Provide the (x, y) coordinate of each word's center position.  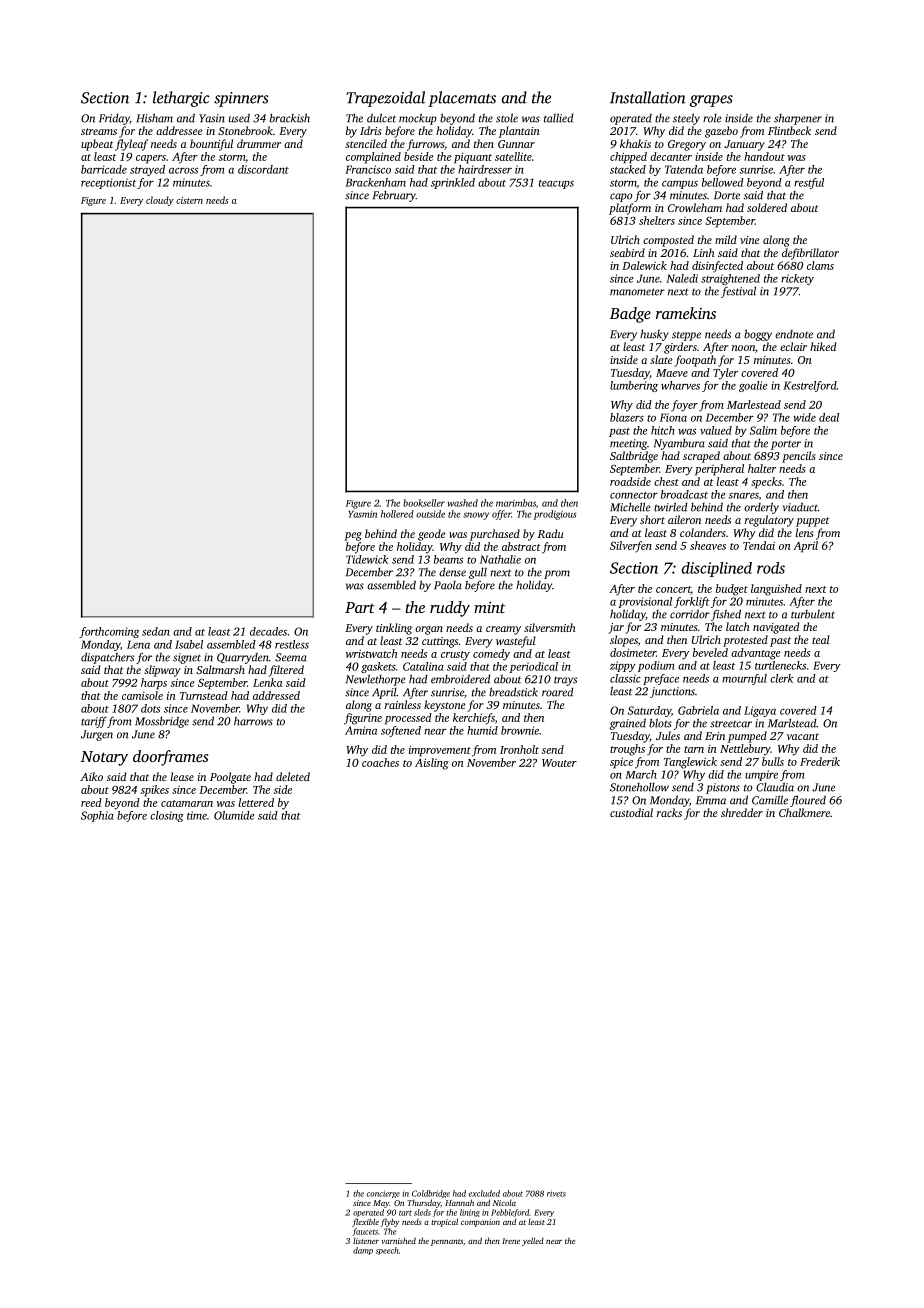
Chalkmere (804, 812)
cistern (189, 200)
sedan (156, 631)
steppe (686, 336)
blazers (627, 417)
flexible (365, 1222)
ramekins (686, 313)
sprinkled (453, 183)
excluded (484, 1193)
